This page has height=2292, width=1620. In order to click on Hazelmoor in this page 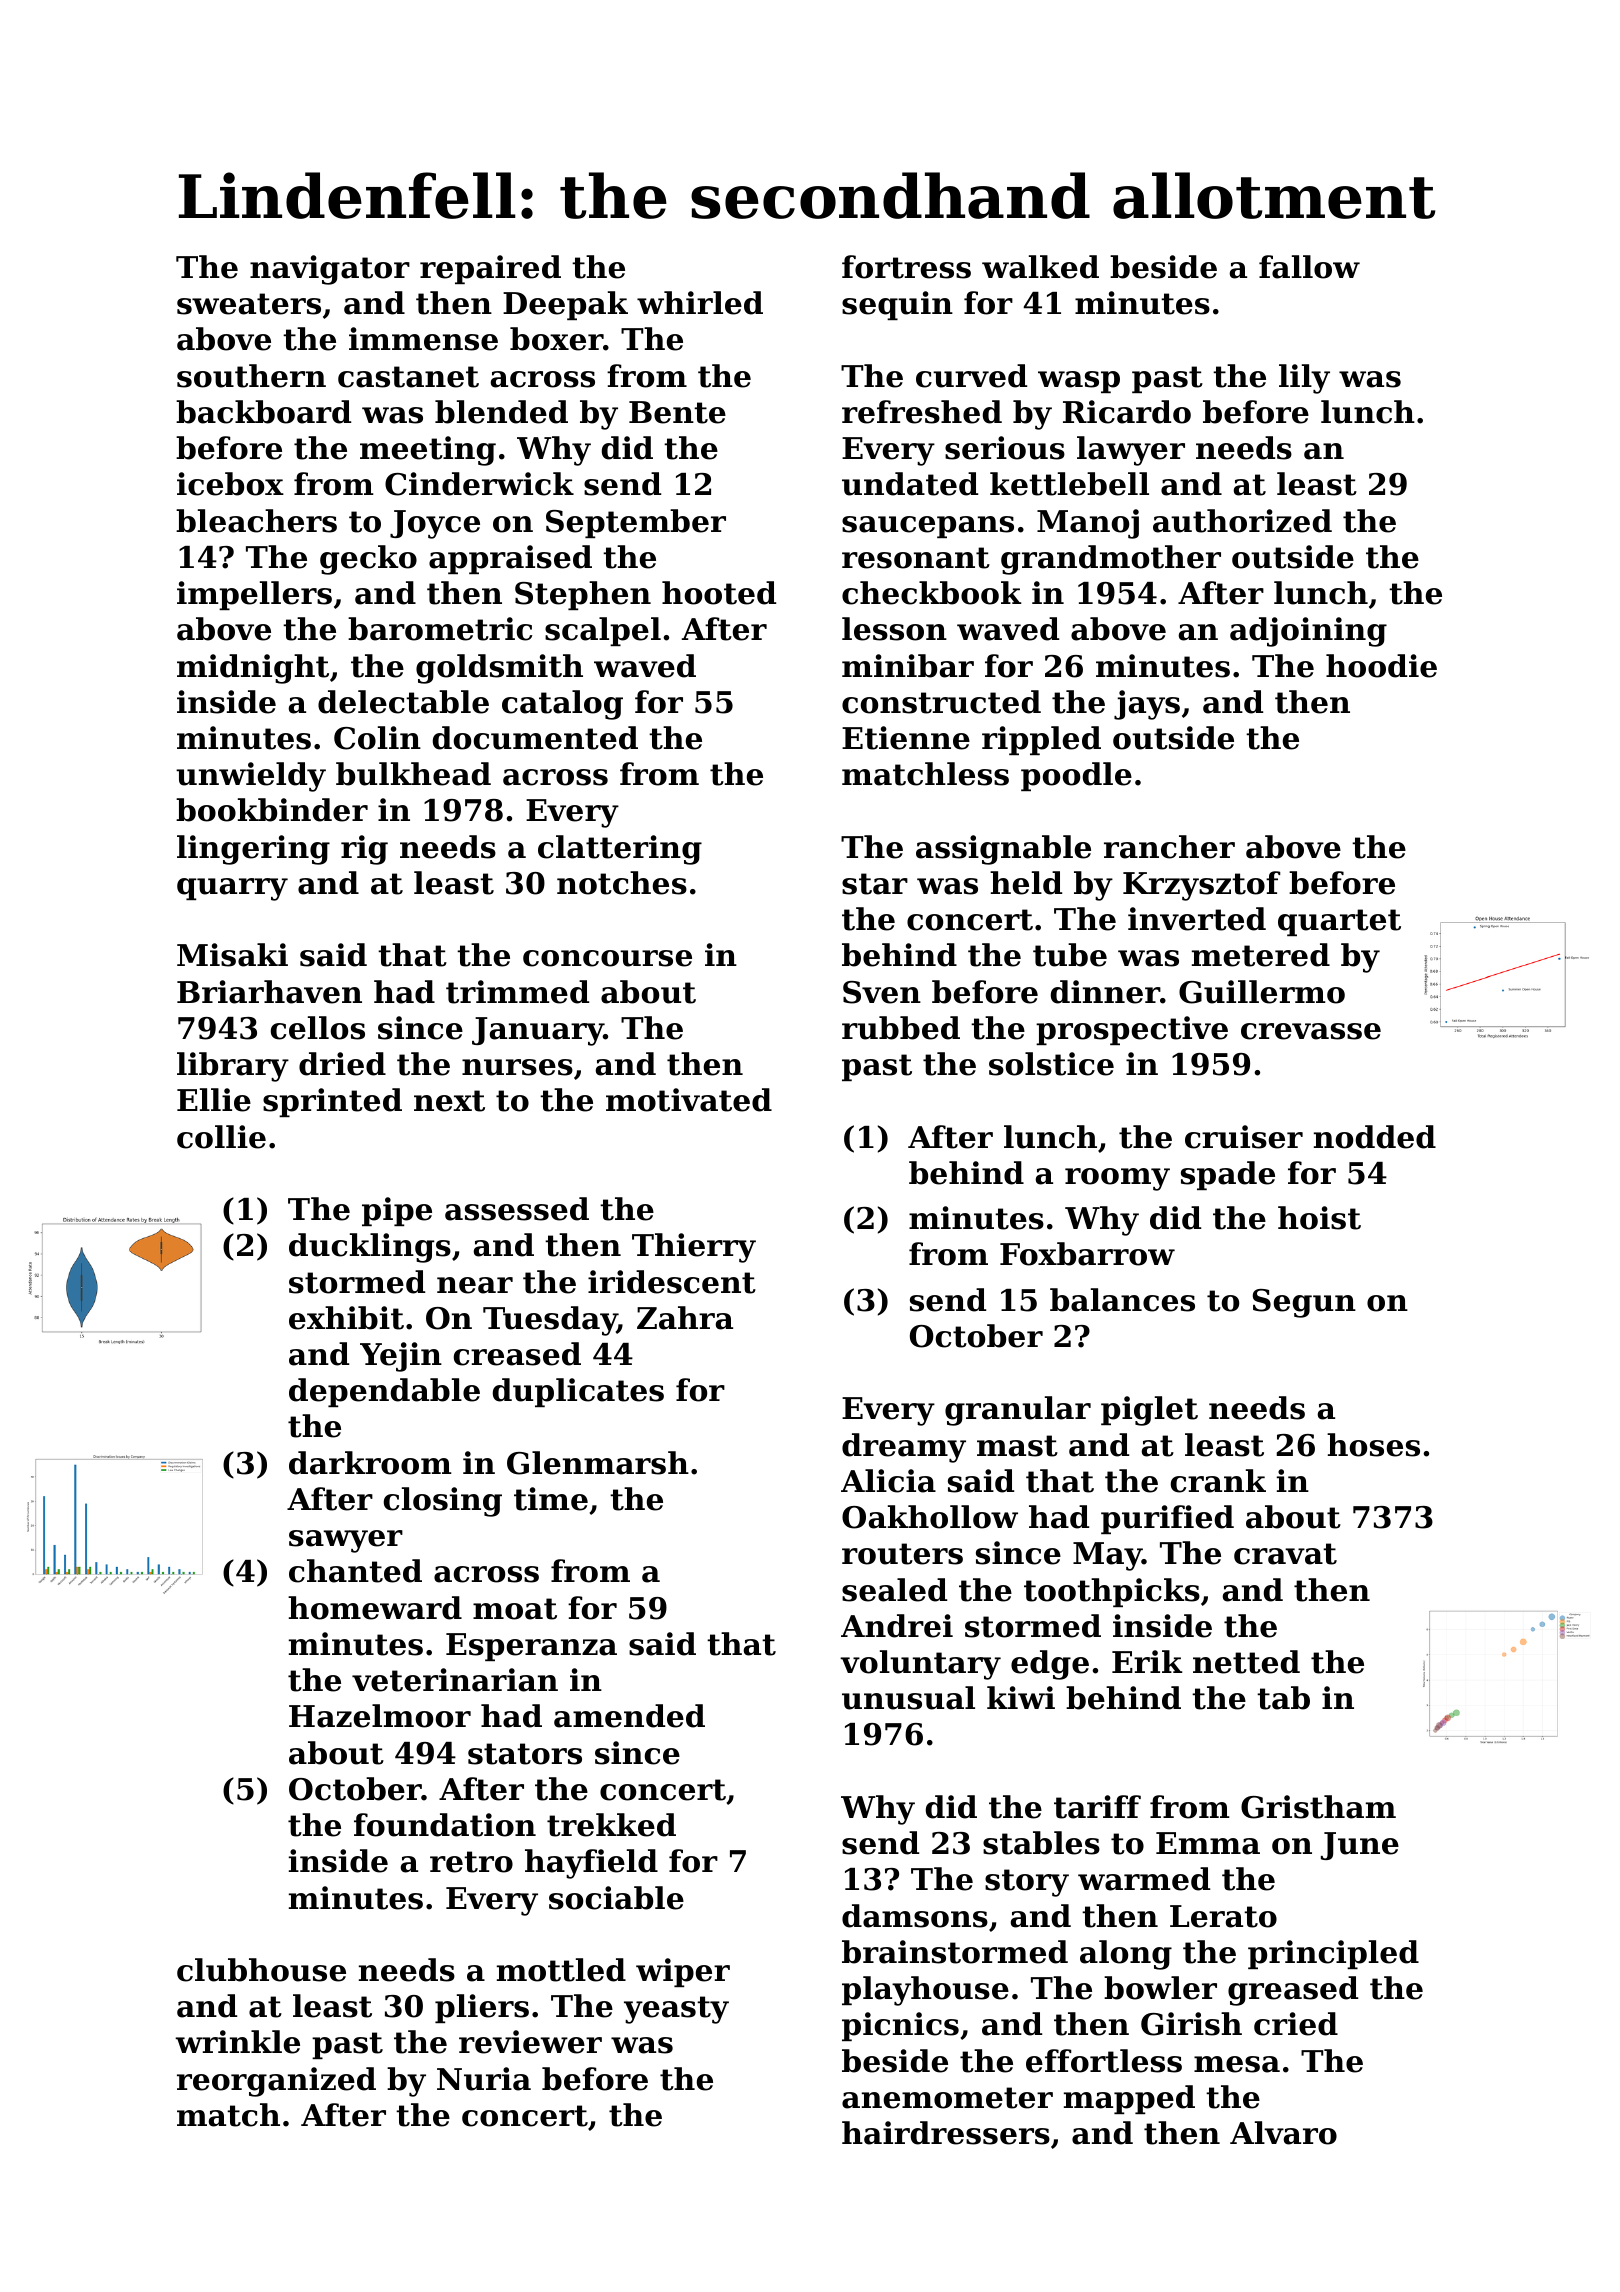, I will do `click(380, 1716)`.
